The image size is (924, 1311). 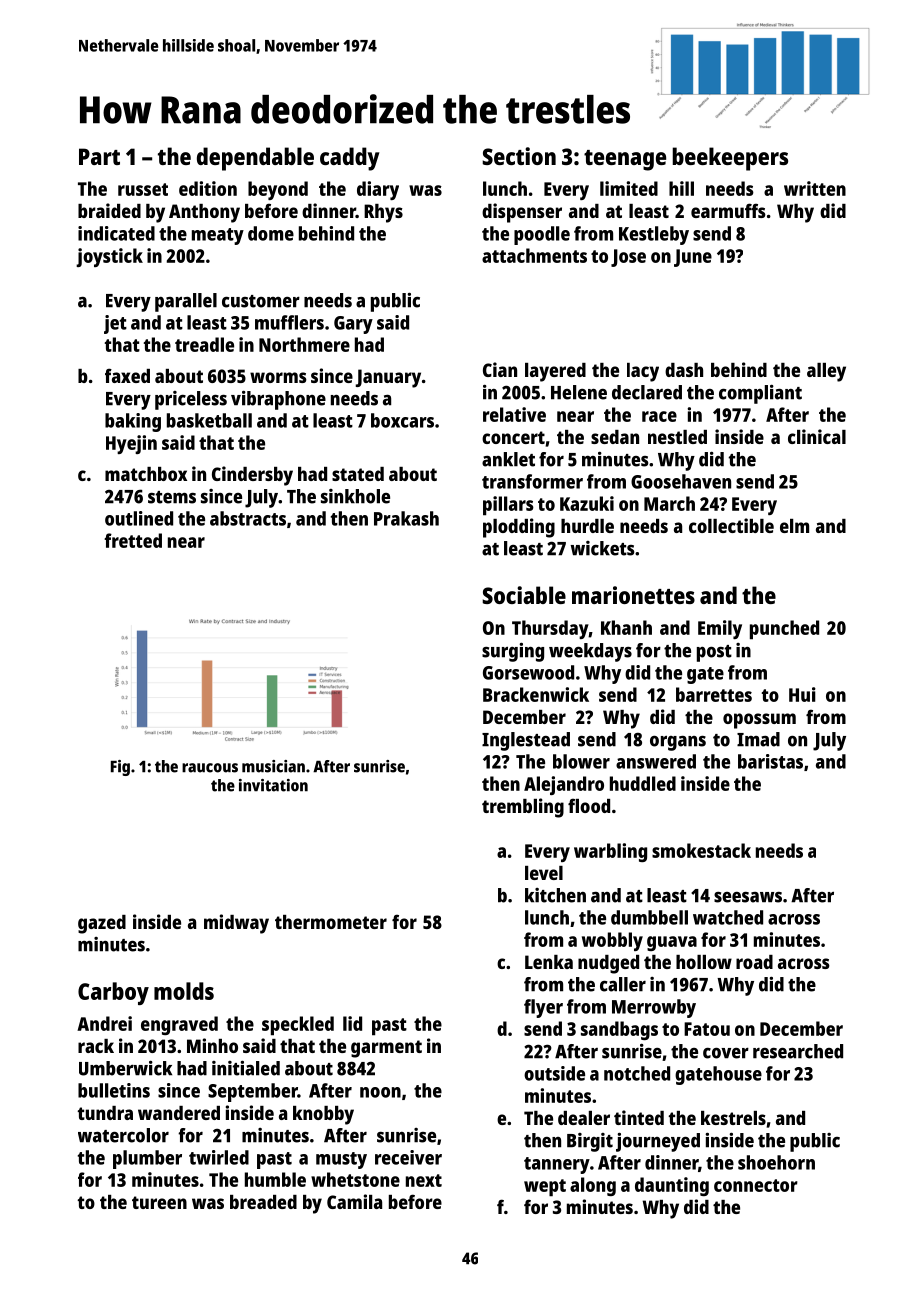 What do you see at coordinates (255, 159) in the screenshot?
I see `dependable` at bounding box center [255, 159].
